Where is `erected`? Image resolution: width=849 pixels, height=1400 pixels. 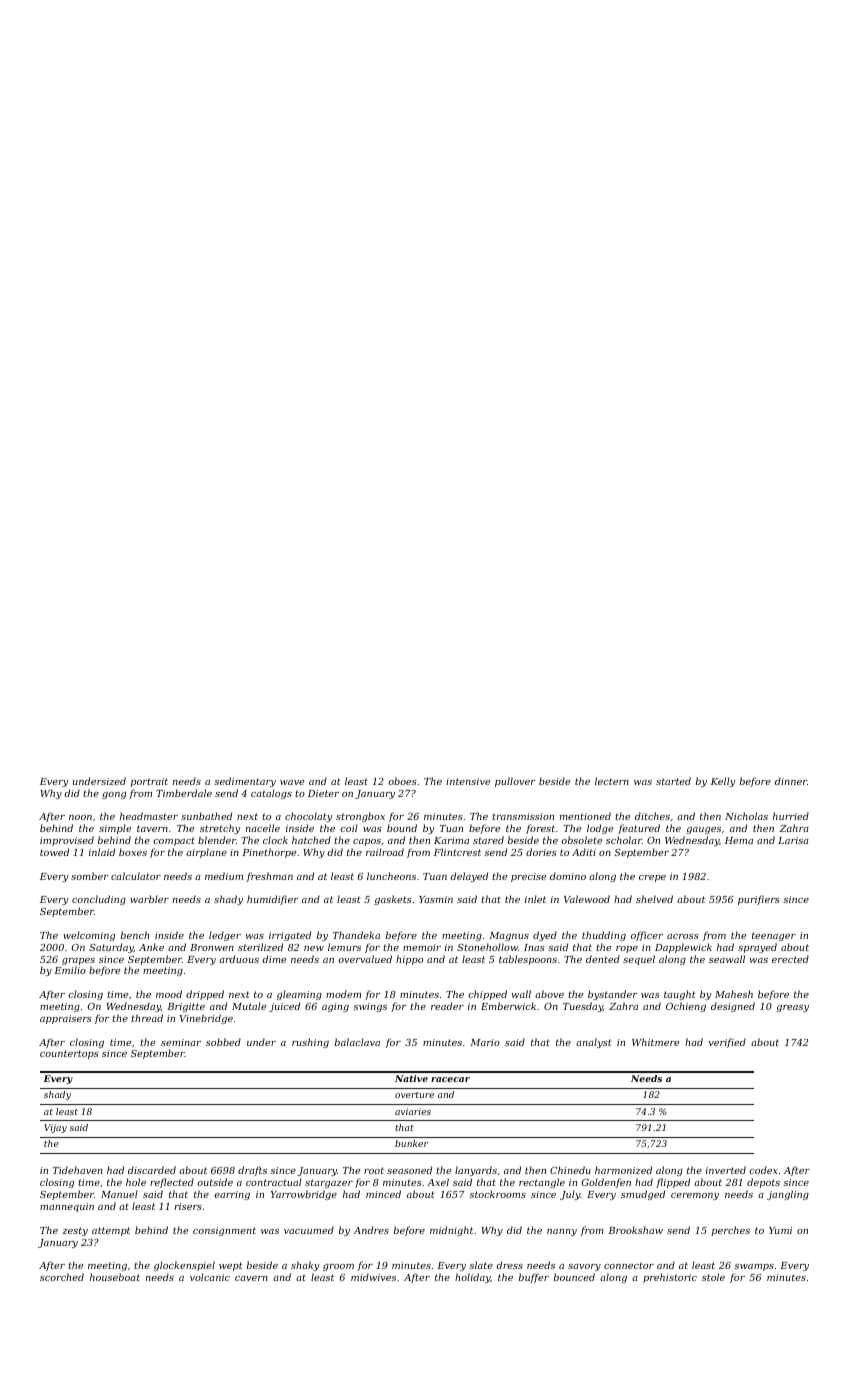 erected is located at coordinates (790, 959).
